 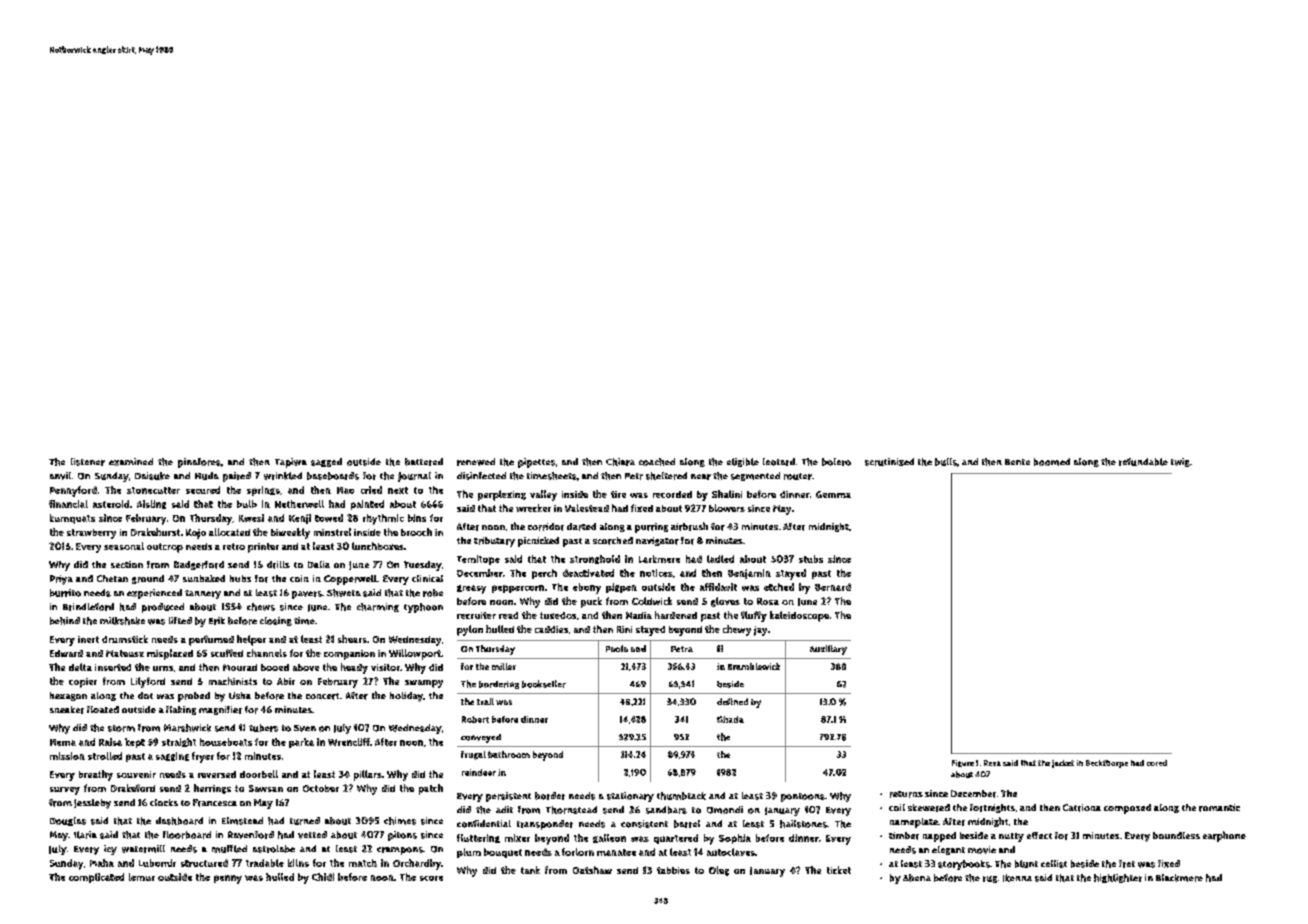 What do you see at coordinates (546, 527) in the screenshot?
I see `corridor` at bounding box center [546, 527].
